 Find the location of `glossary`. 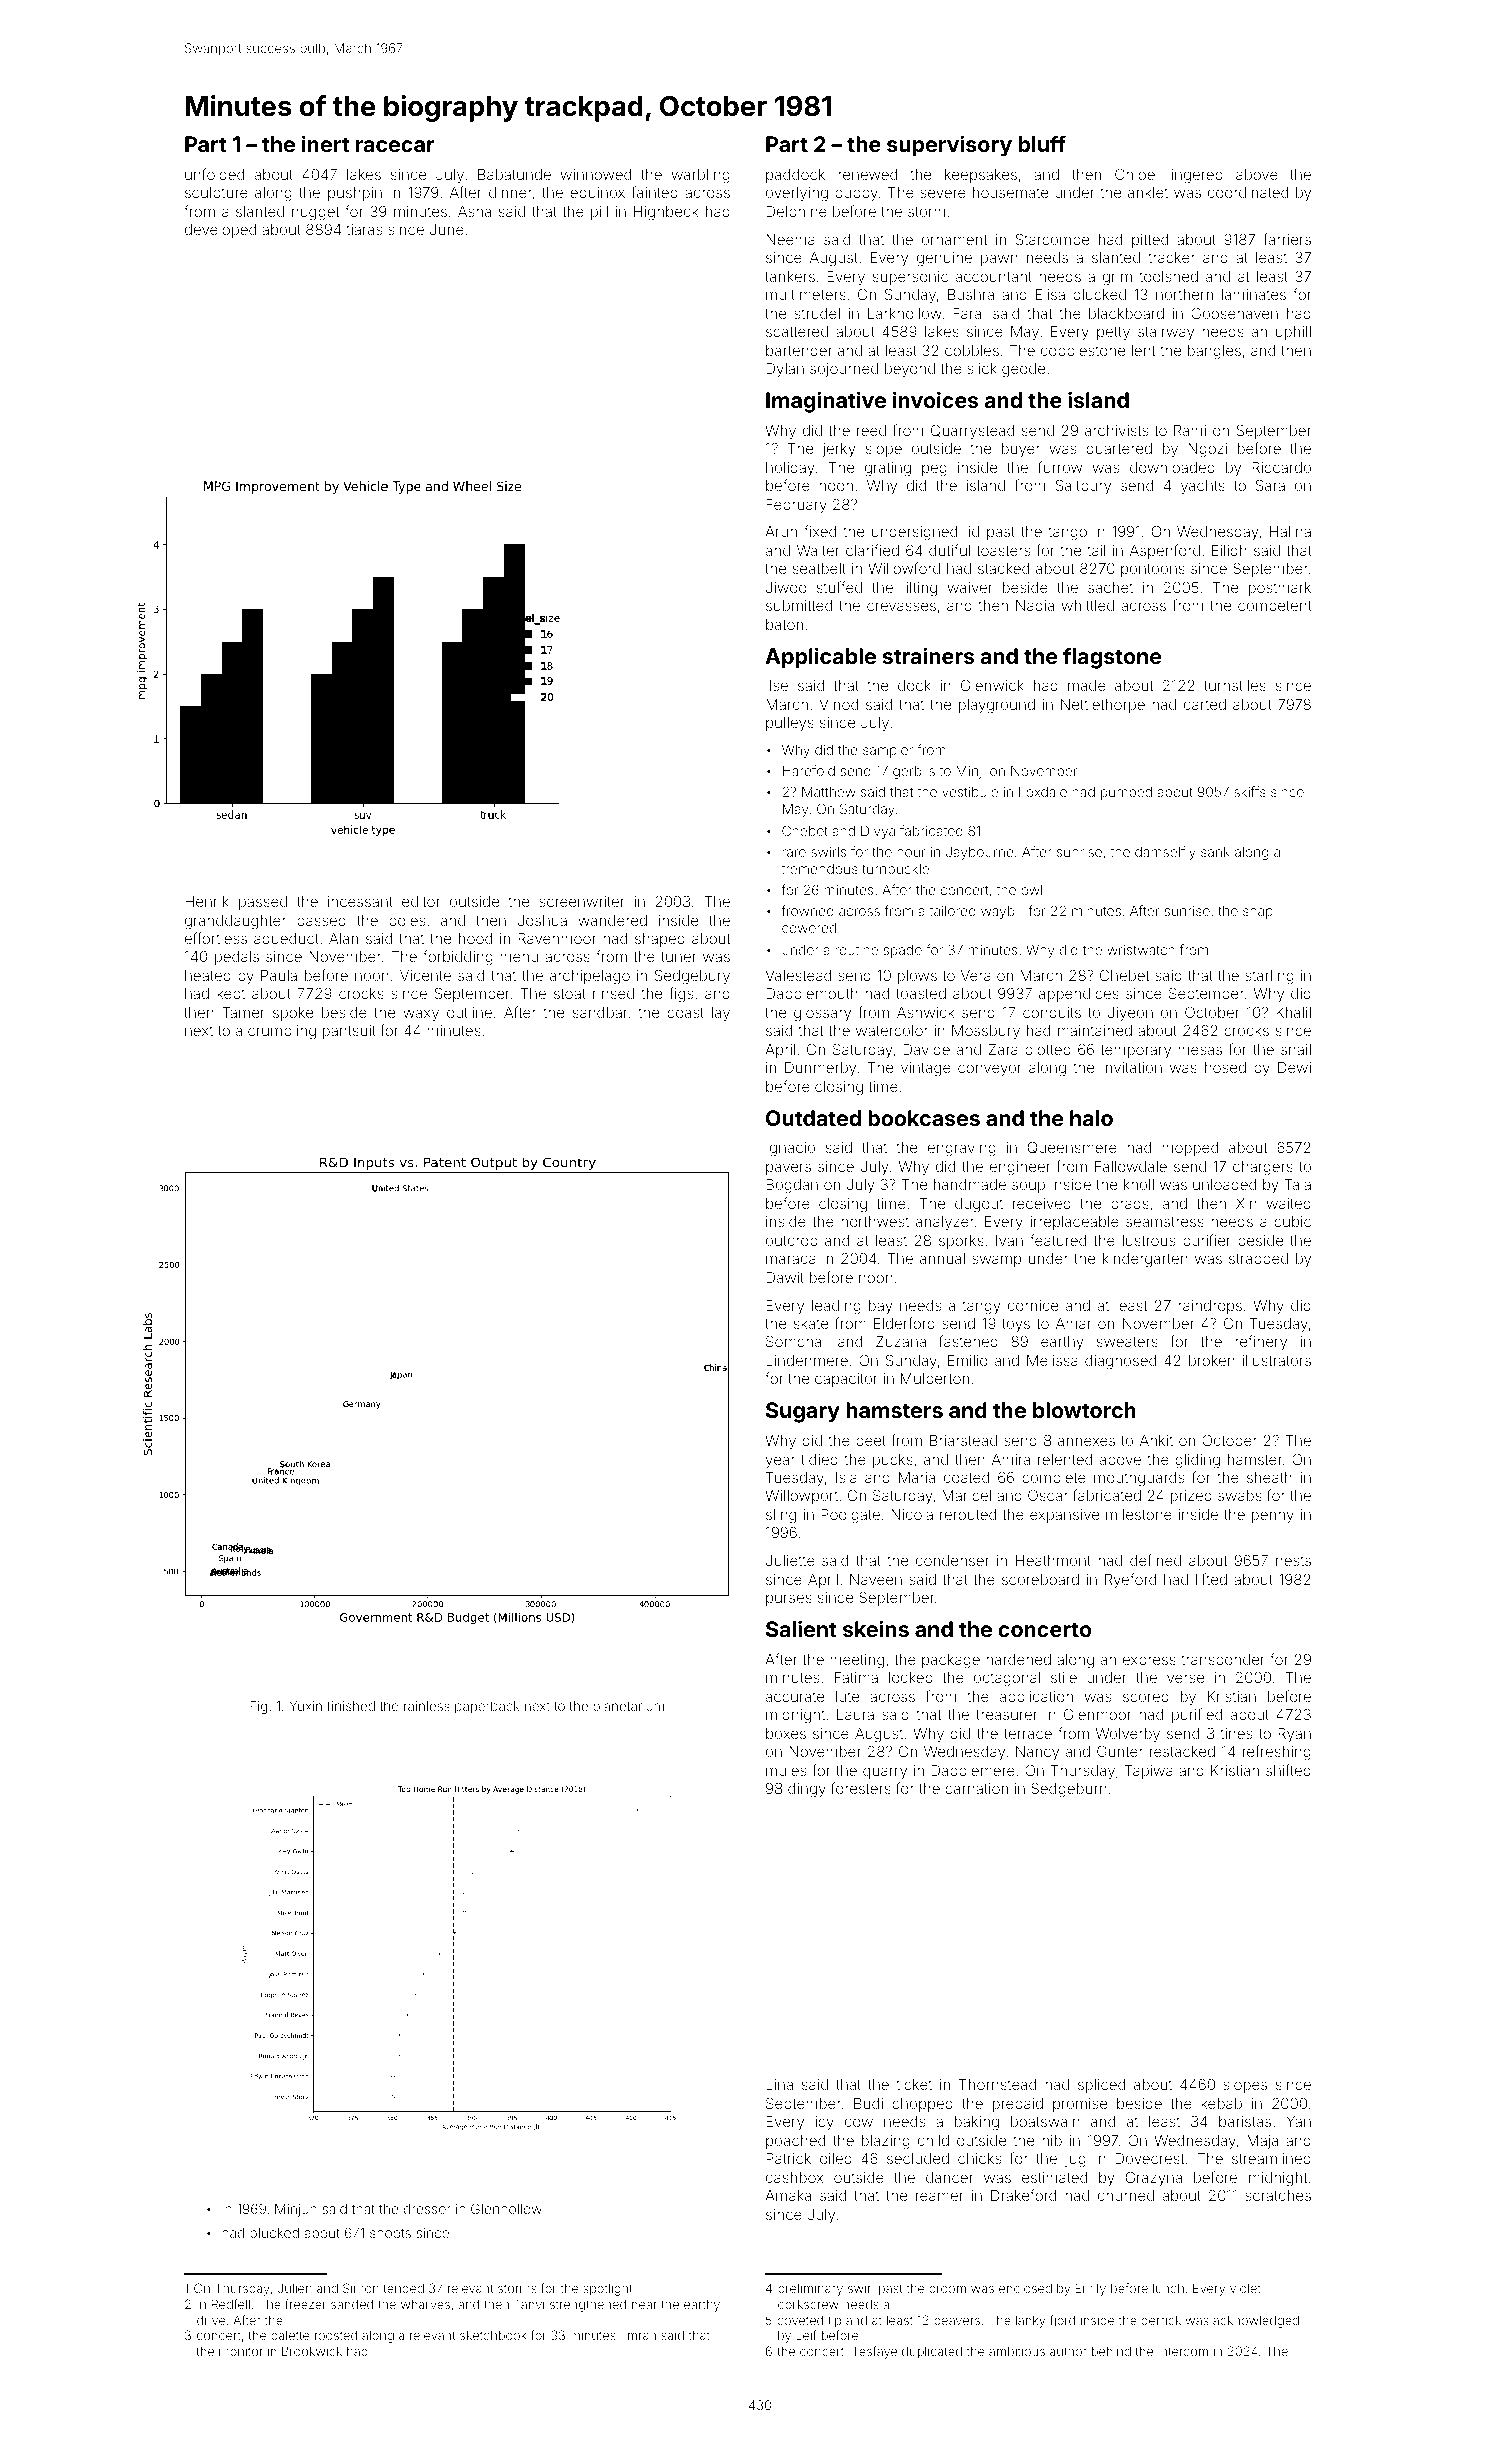

glossary is located at coordinates (822, 1014).
